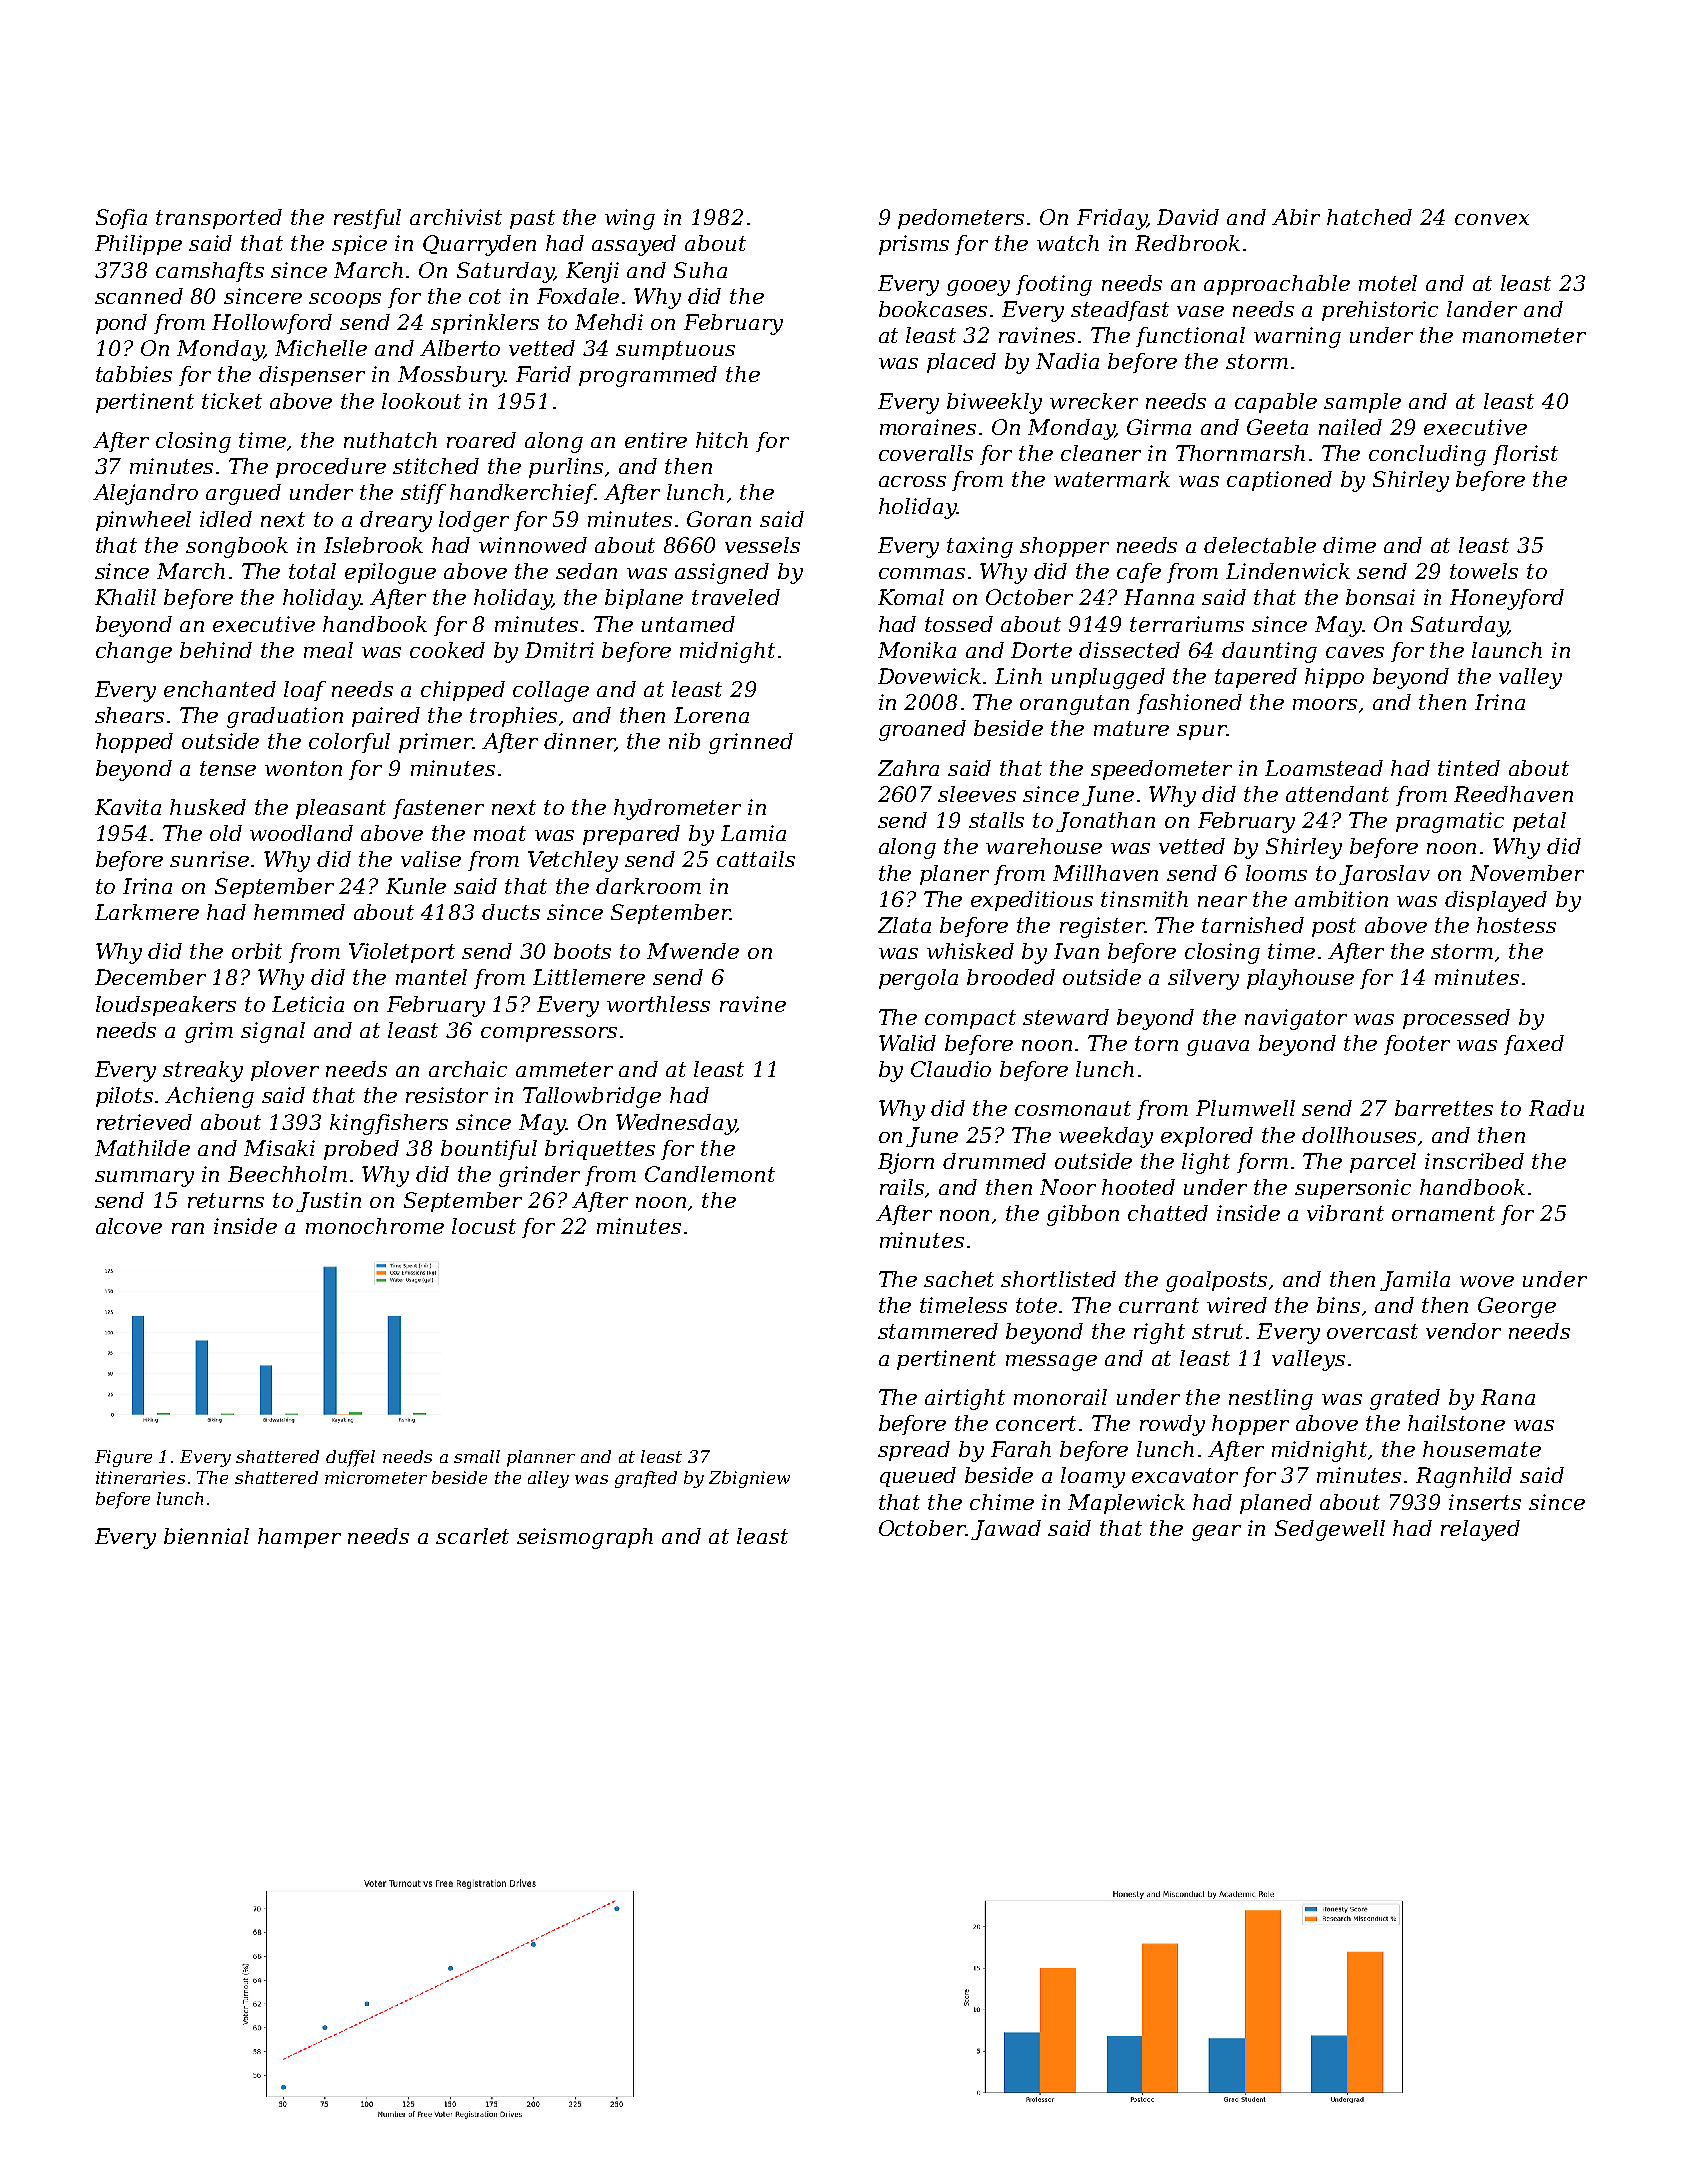 The height and width of the document is (2178, 1683). What do you see at coordinates (541, 1458) in the document?
I see `planner` at bounding box center [541, 1458].
